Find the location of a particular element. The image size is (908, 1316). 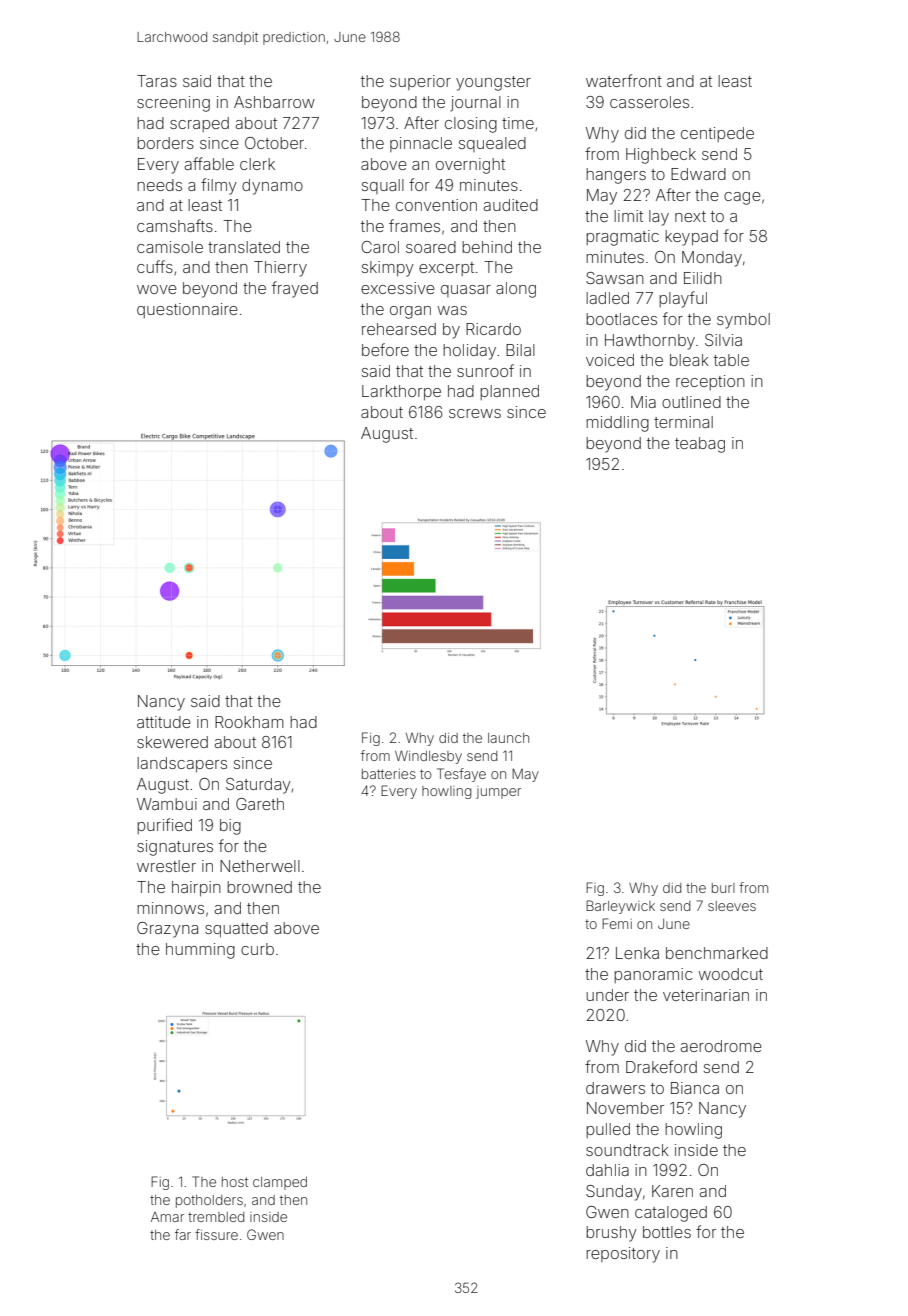

burl is located at coordinates (723, 888).
